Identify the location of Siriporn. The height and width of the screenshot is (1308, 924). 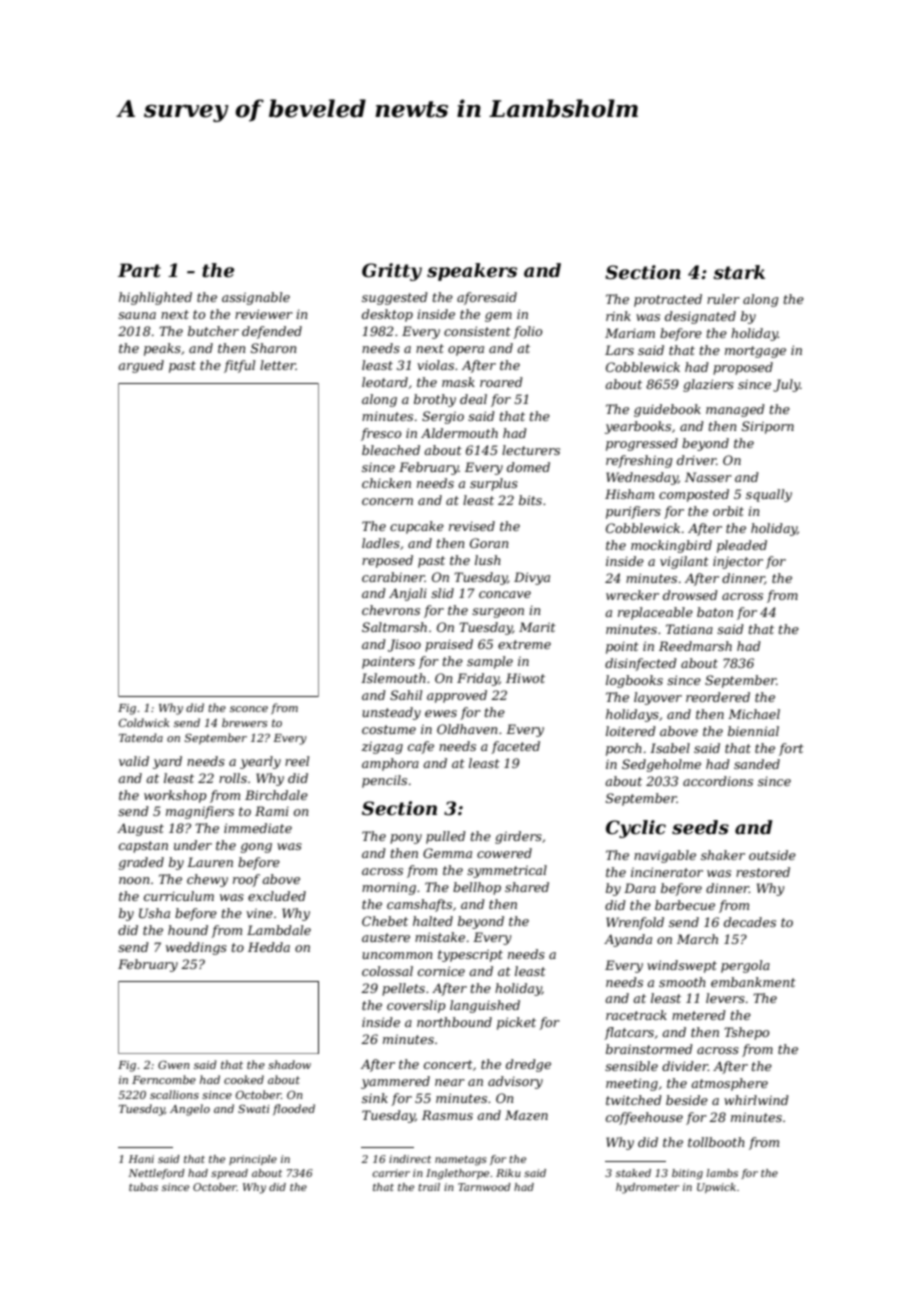
(768, 427).
